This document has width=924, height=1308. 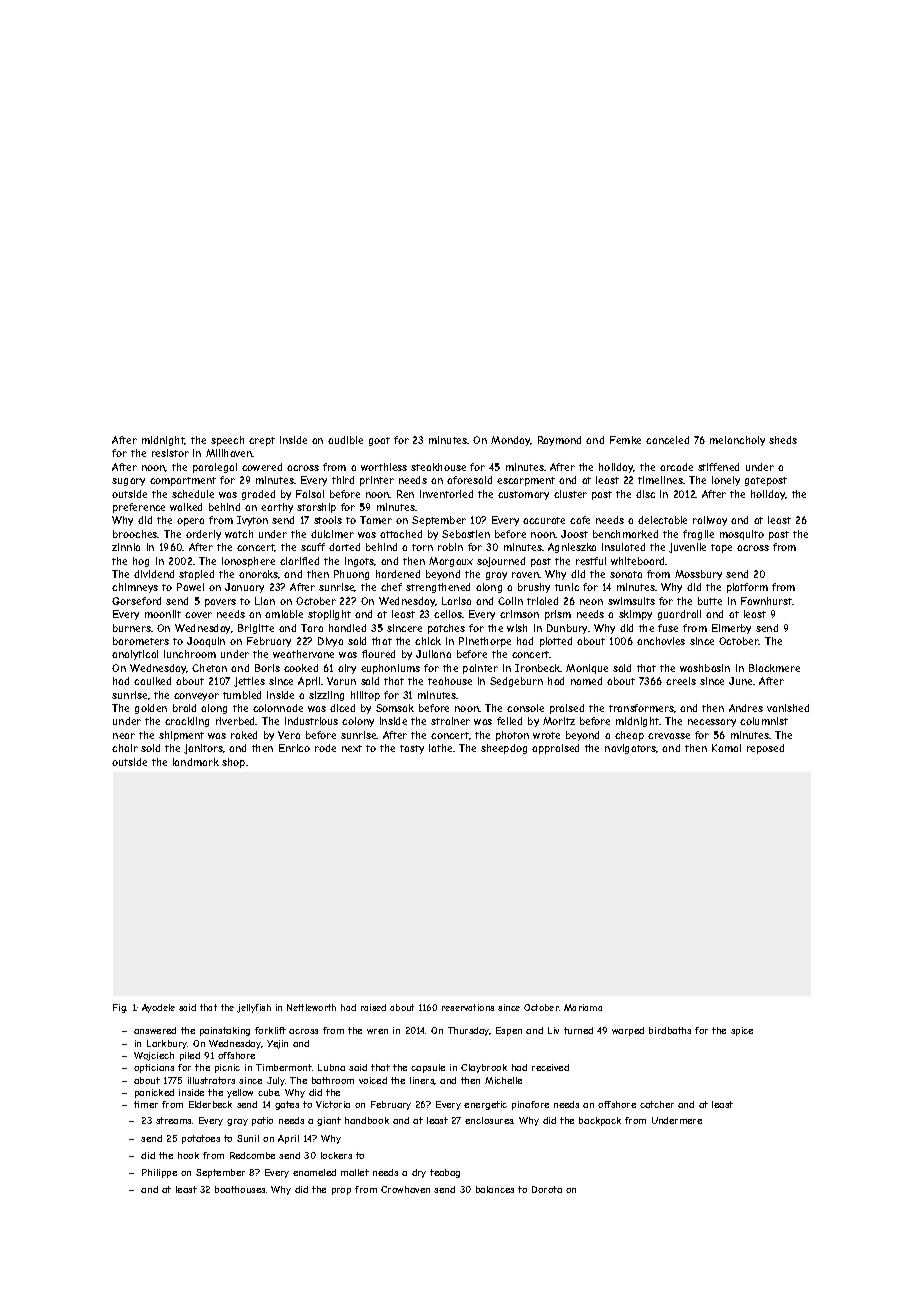 I want to click on melancholy, so click(x=737, y=441).
